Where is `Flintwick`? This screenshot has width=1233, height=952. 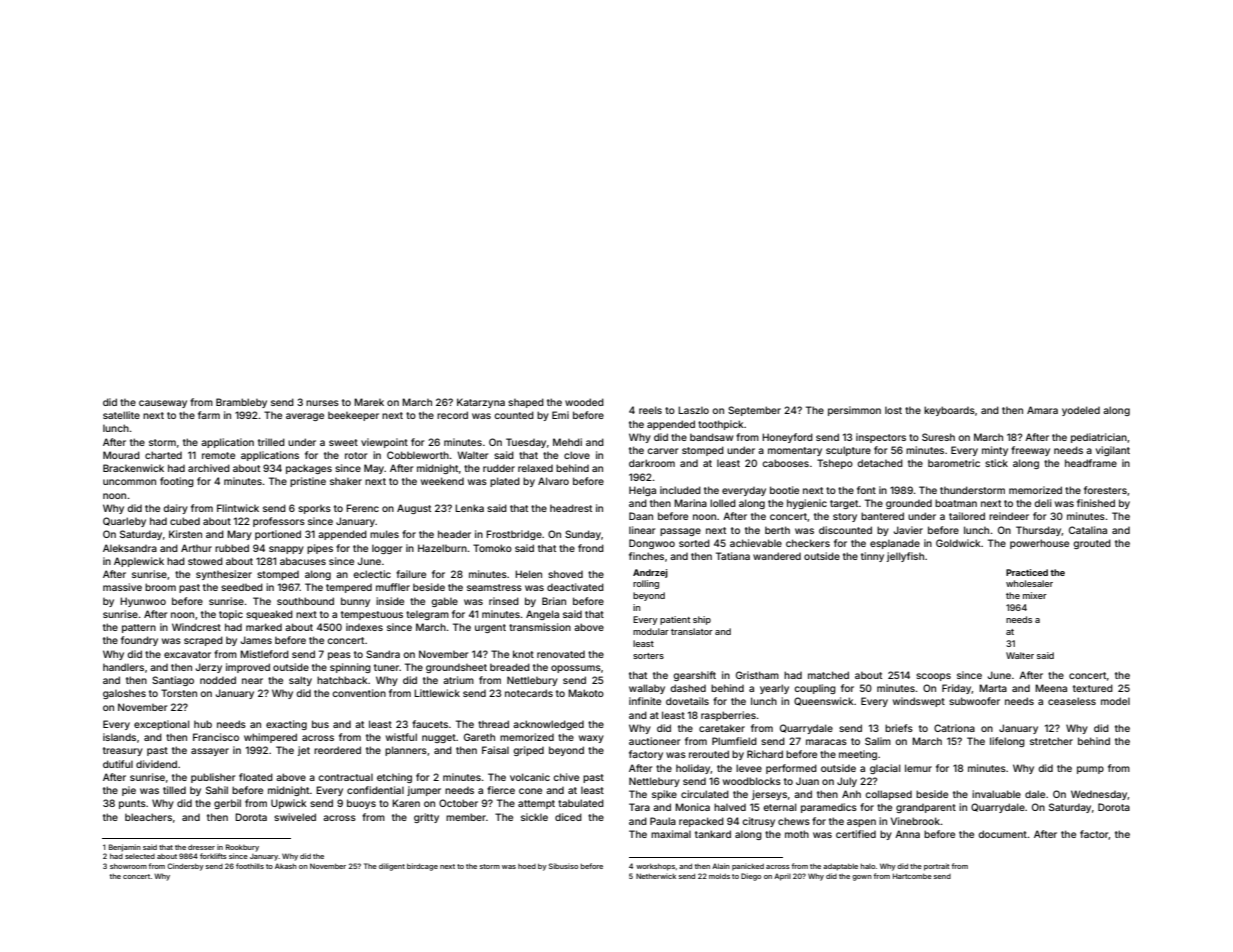 Flintwick is located at coordinates (238, 508).
